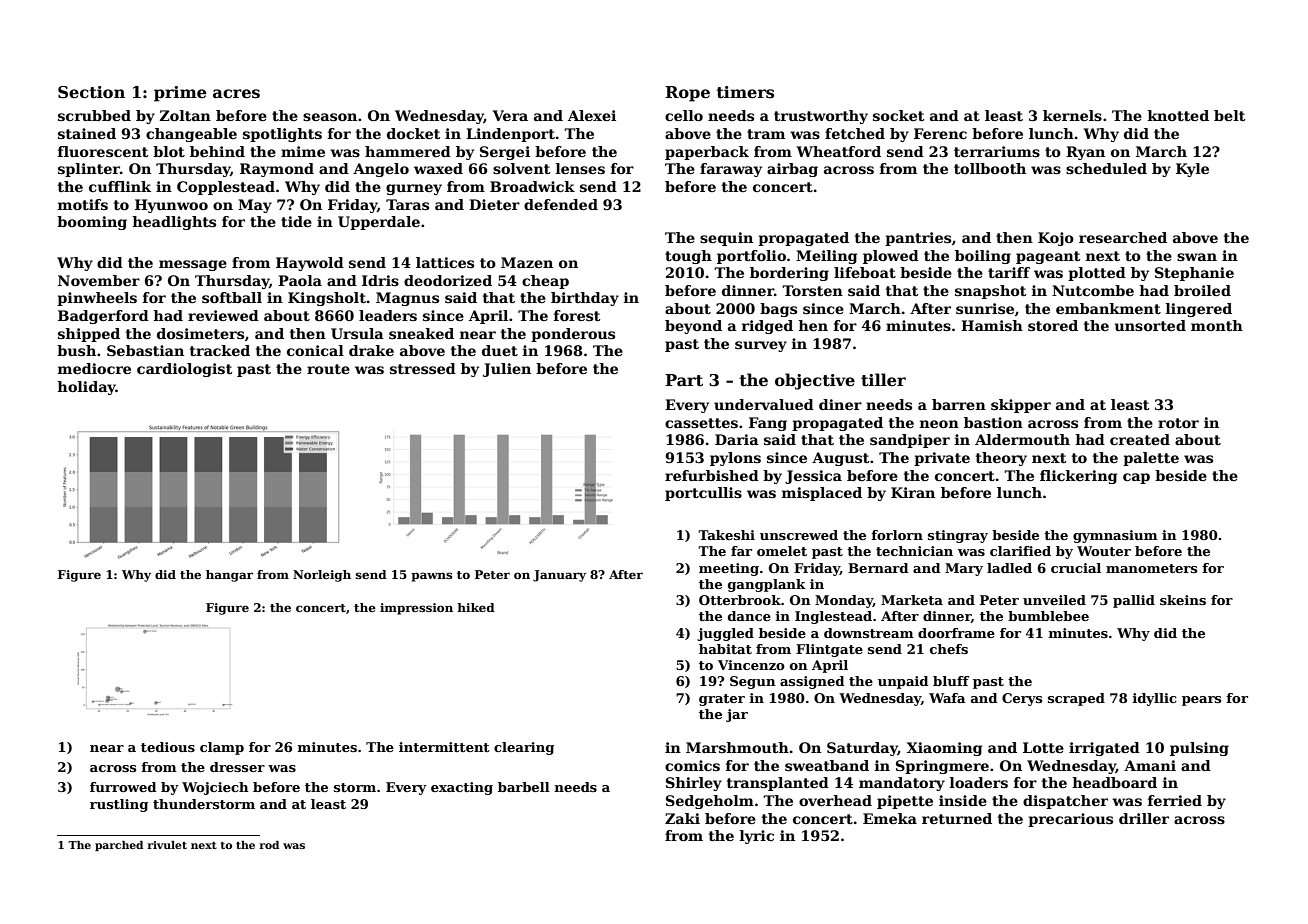 The width and height of the page is (1308, 924). Describe the element at coordinates (682, 818) in the page. I see `Zaki` at that location.
